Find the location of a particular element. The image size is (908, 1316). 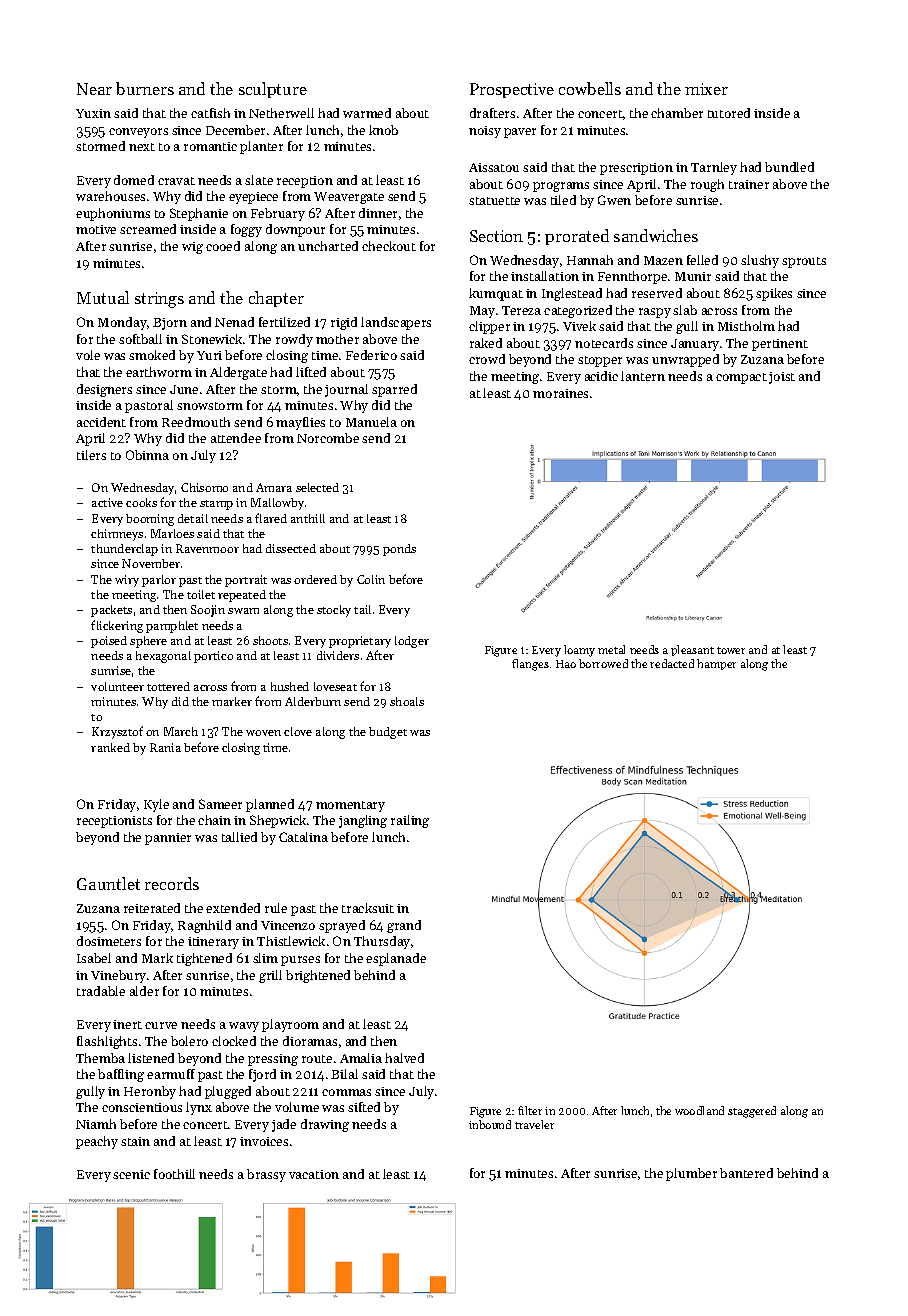

Munir is located at coordinates (693, 276).
